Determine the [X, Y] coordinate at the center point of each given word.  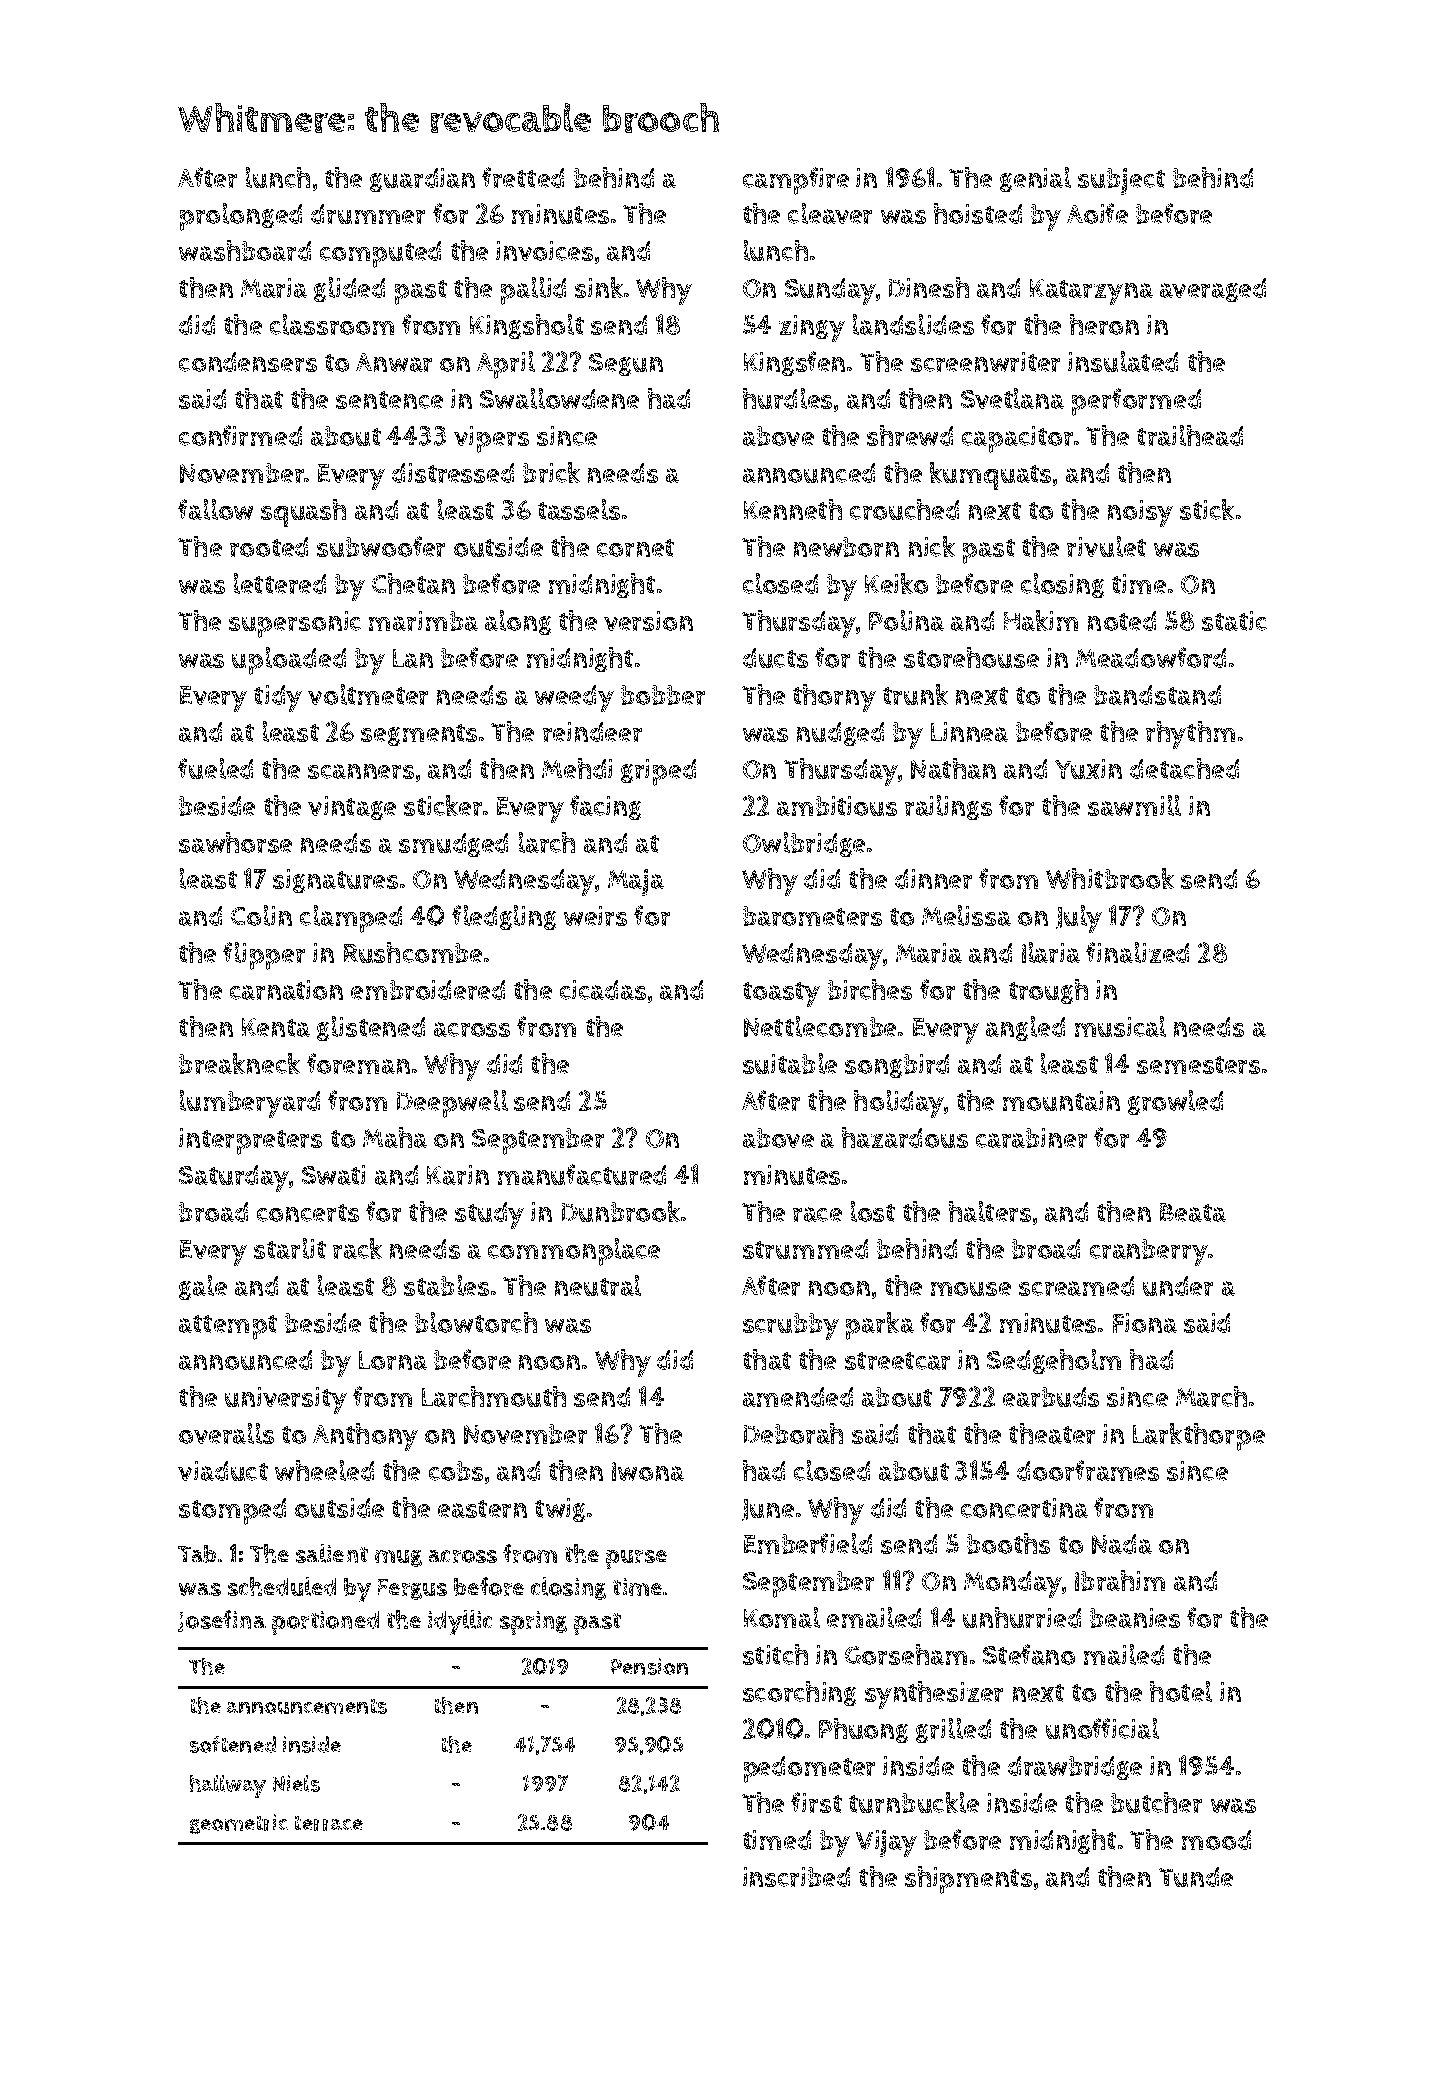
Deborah [793, 1433]
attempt [228, 1327]
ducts [775, 658]
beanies [1135, 1618]
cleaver [830, 213]
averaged [1213, 290]
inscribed [796, 1877]
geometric [239, 1824]
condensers [248, 362]
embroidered [428, 990]
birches [870, 989]
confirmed [240, 435]
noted [1122, 621]
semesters [1198, 1065]
